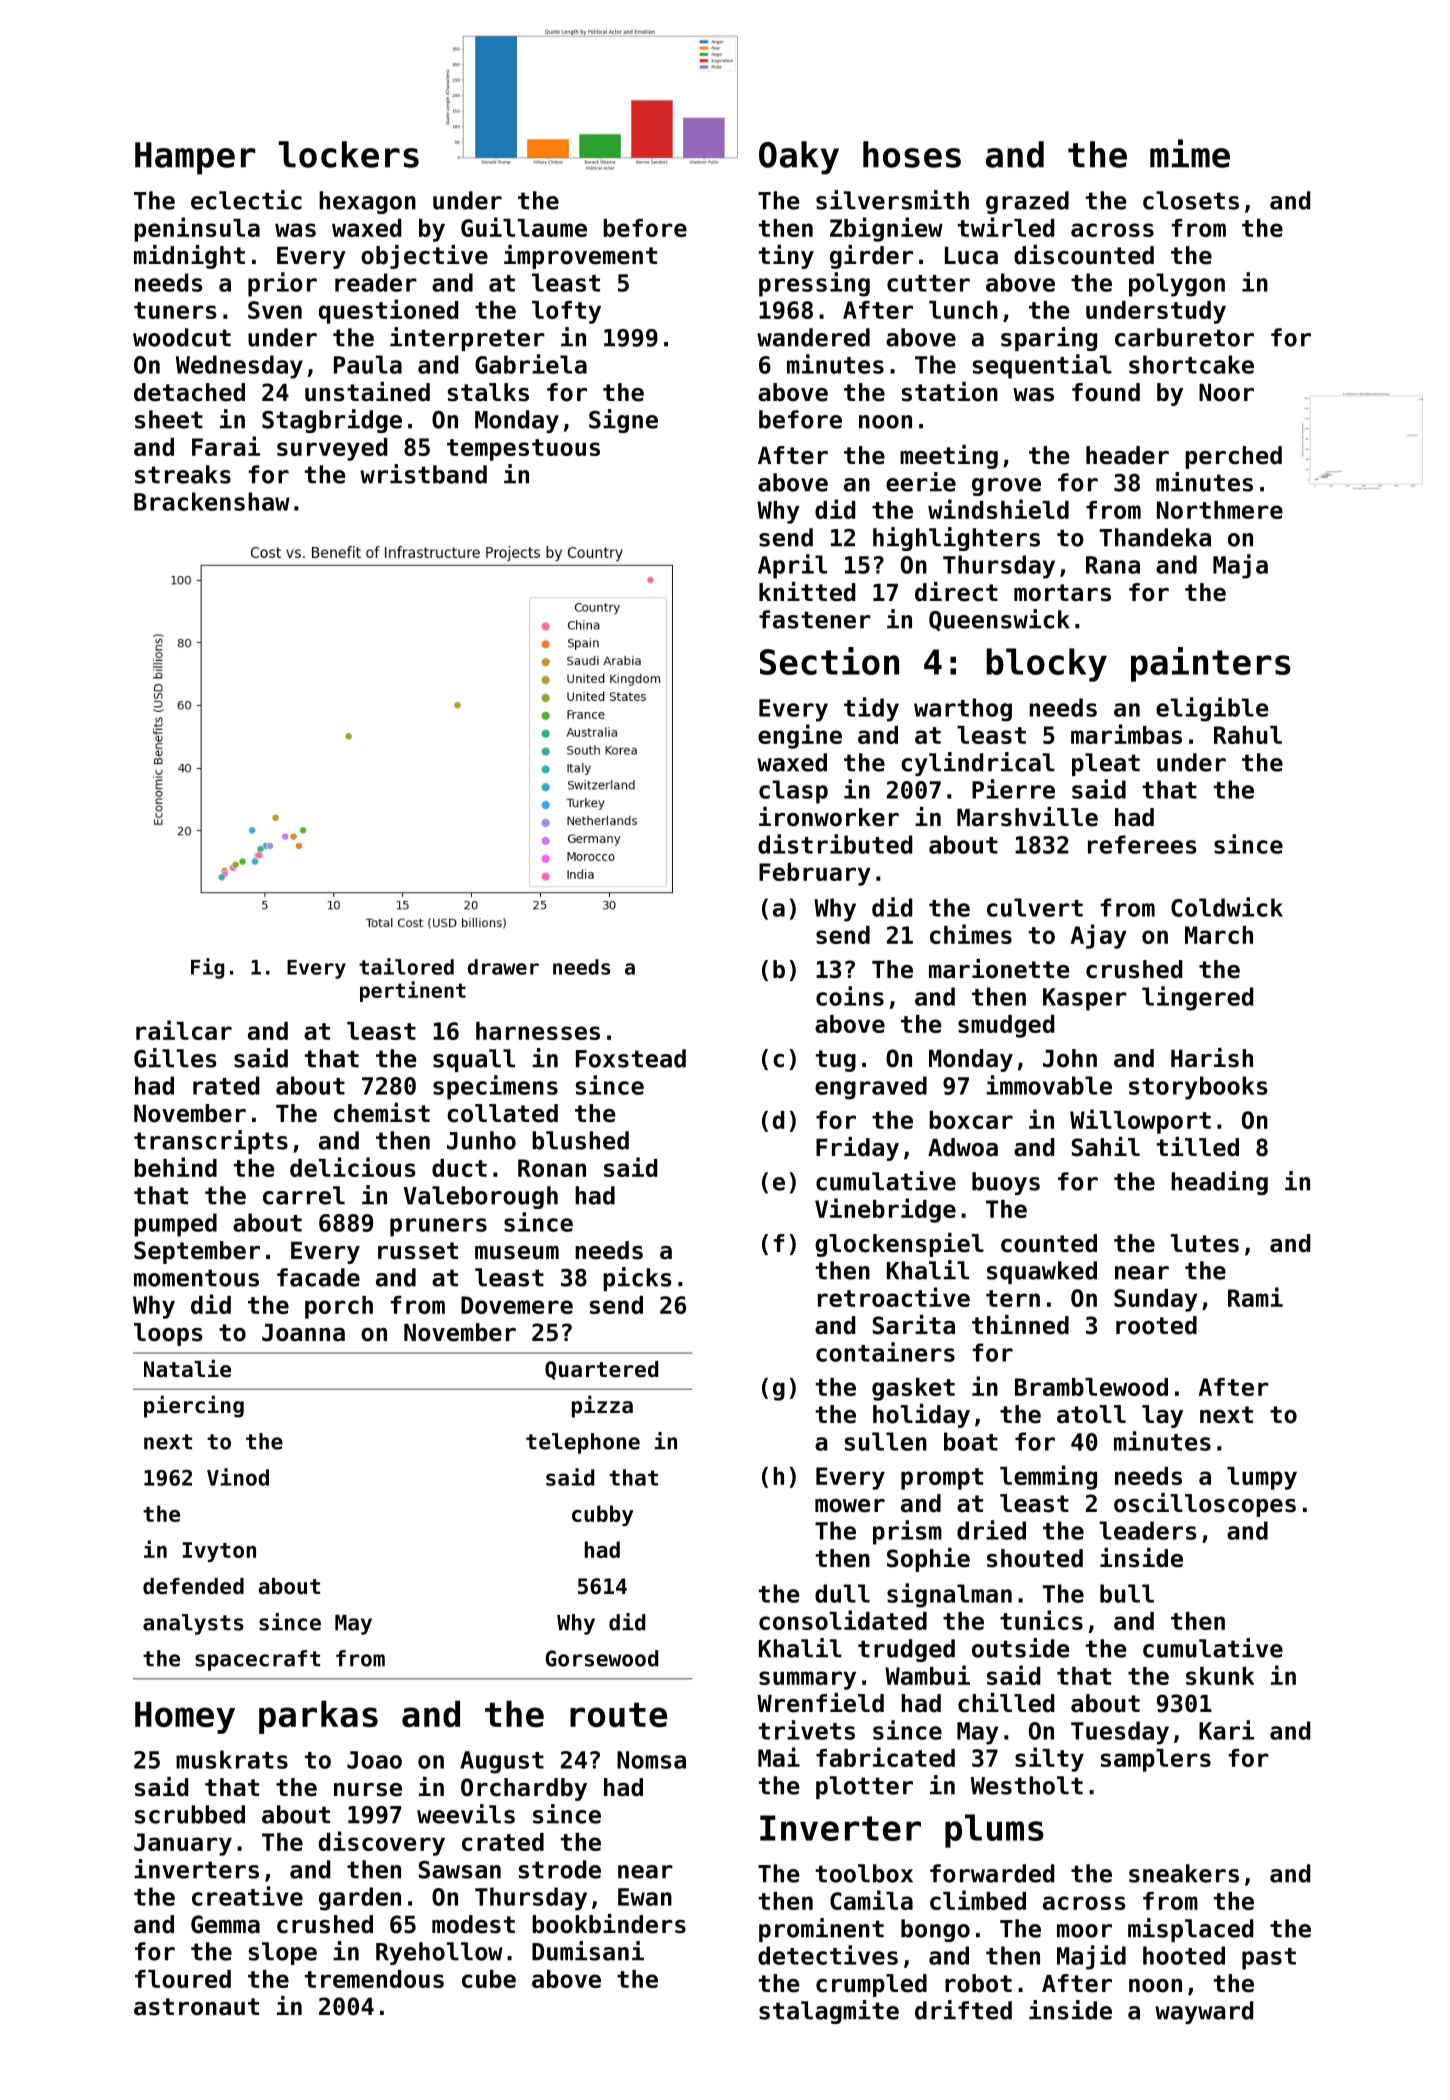  Describe the element at coordinates (406, 966) in the screenshot. I see `tailored` at that location.
